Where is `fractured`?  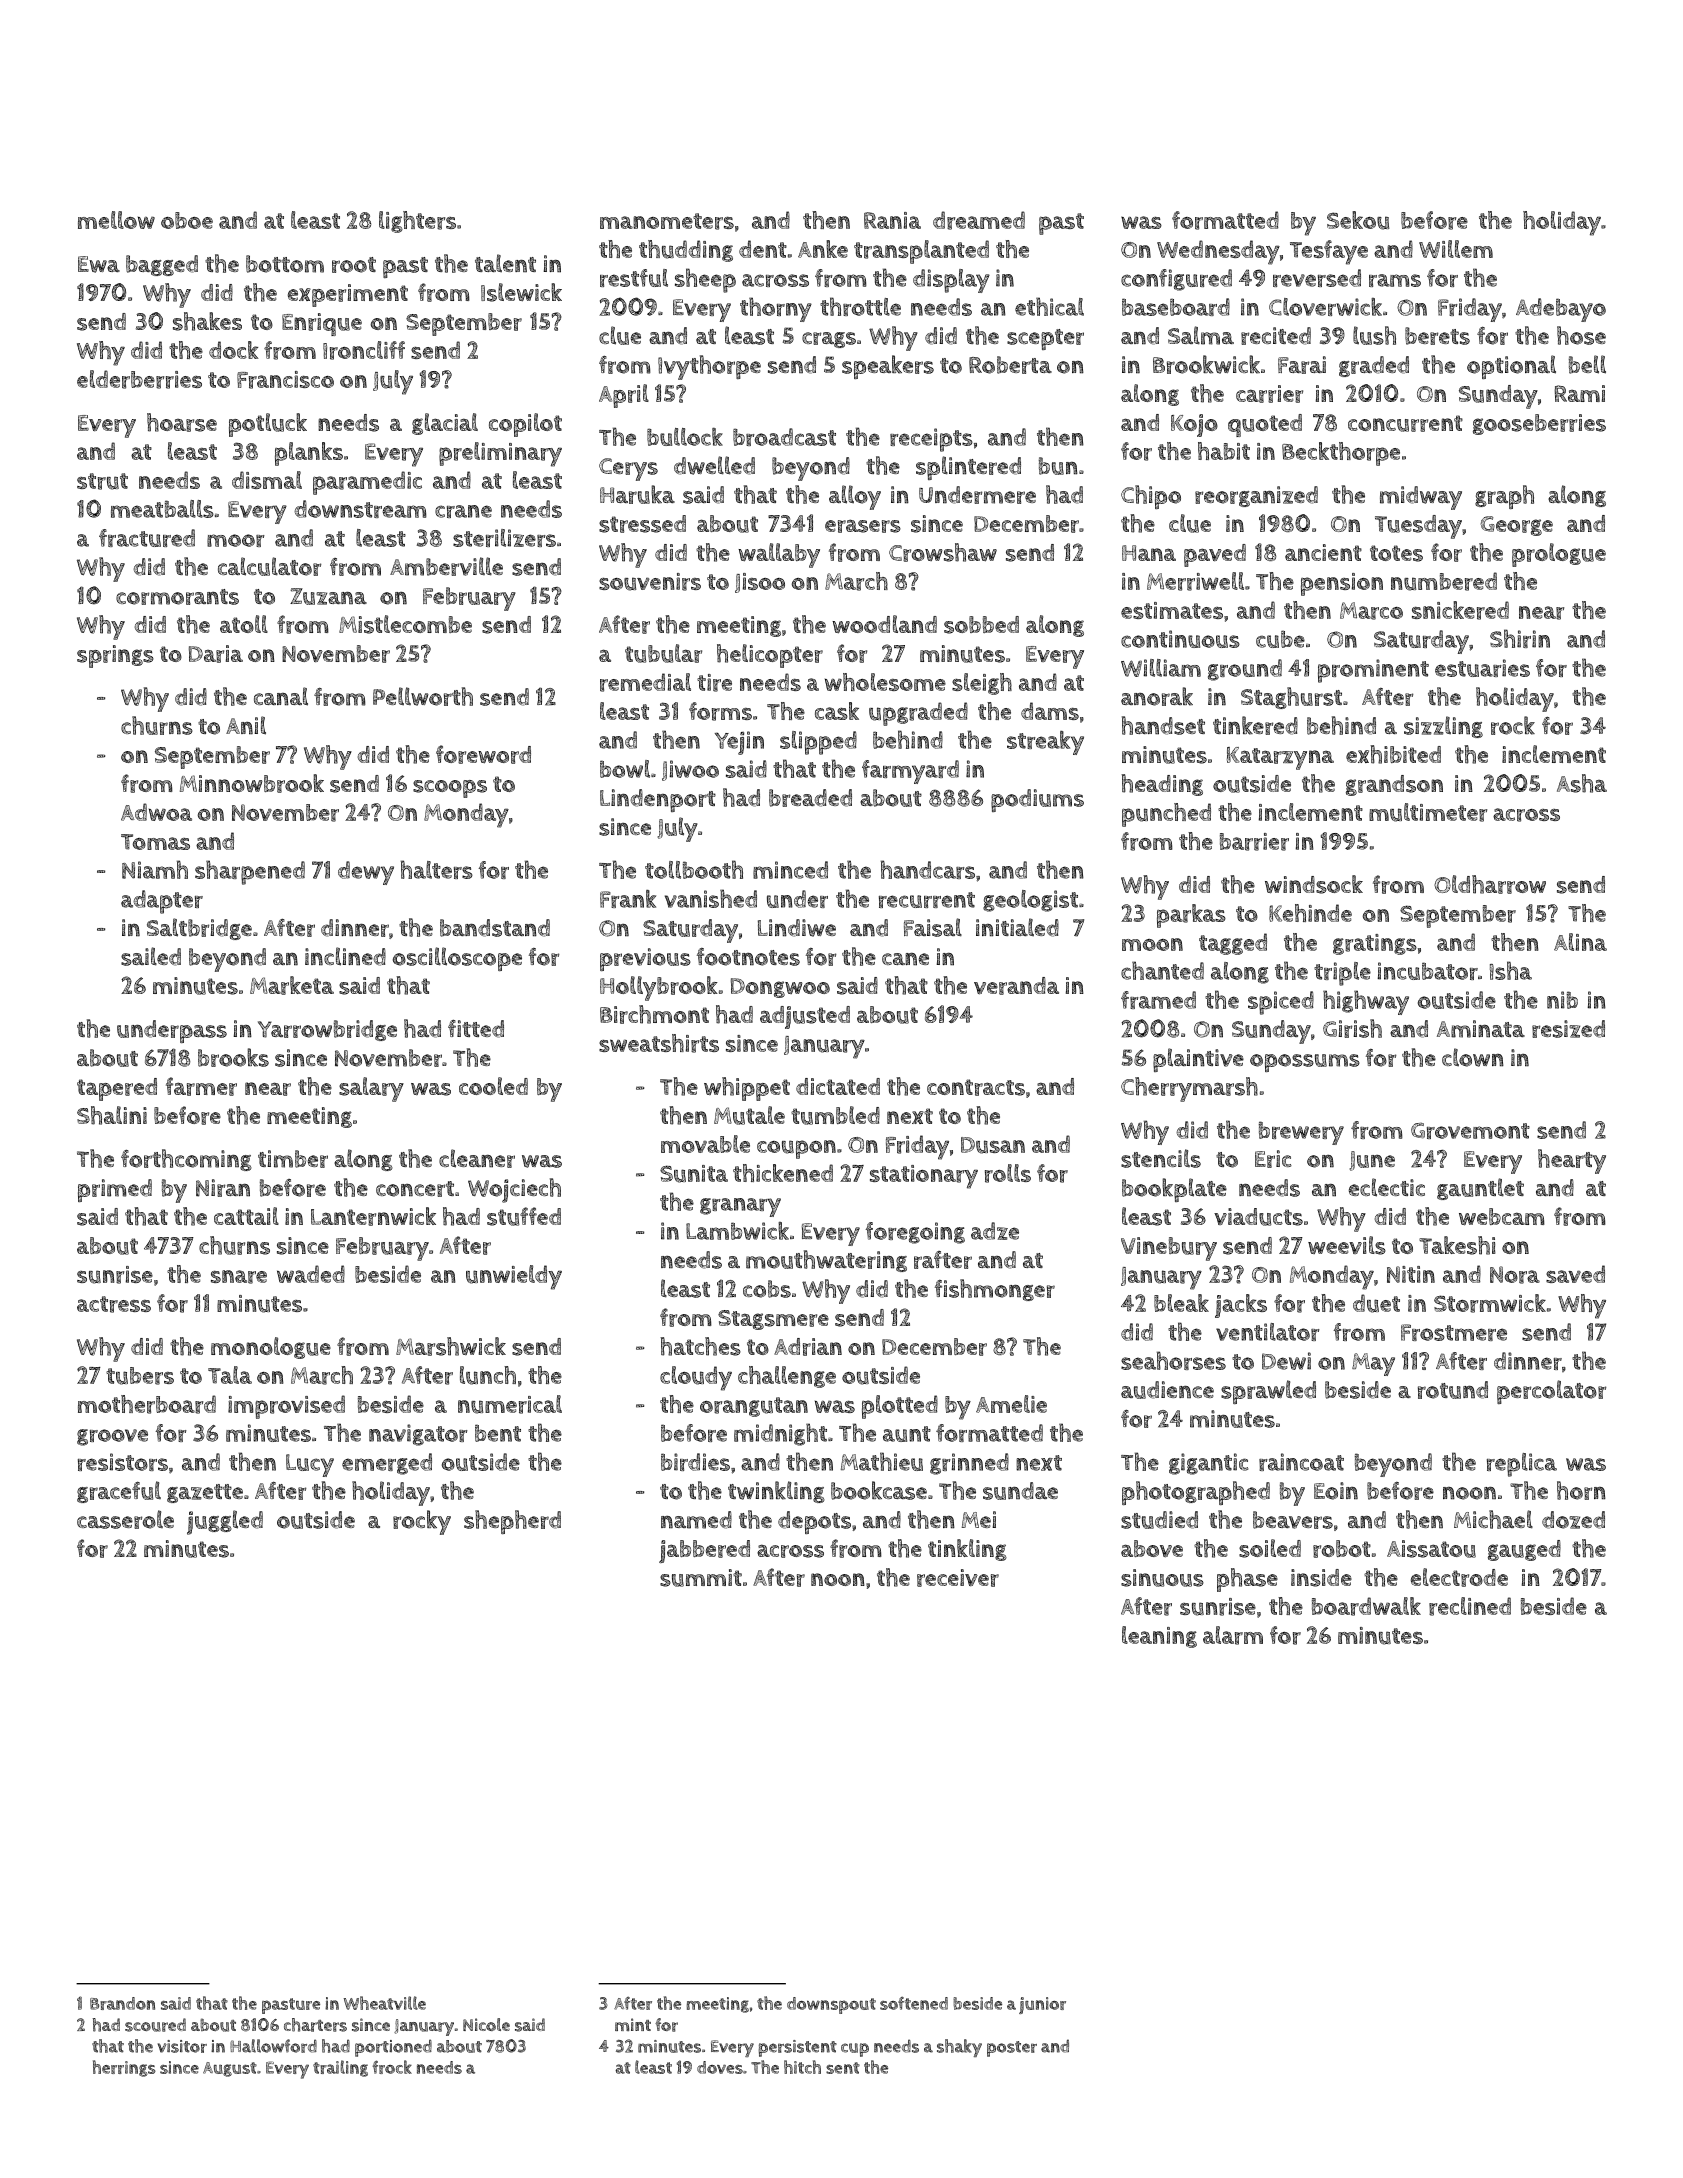
fractured is located at coordinates (147, 538).
